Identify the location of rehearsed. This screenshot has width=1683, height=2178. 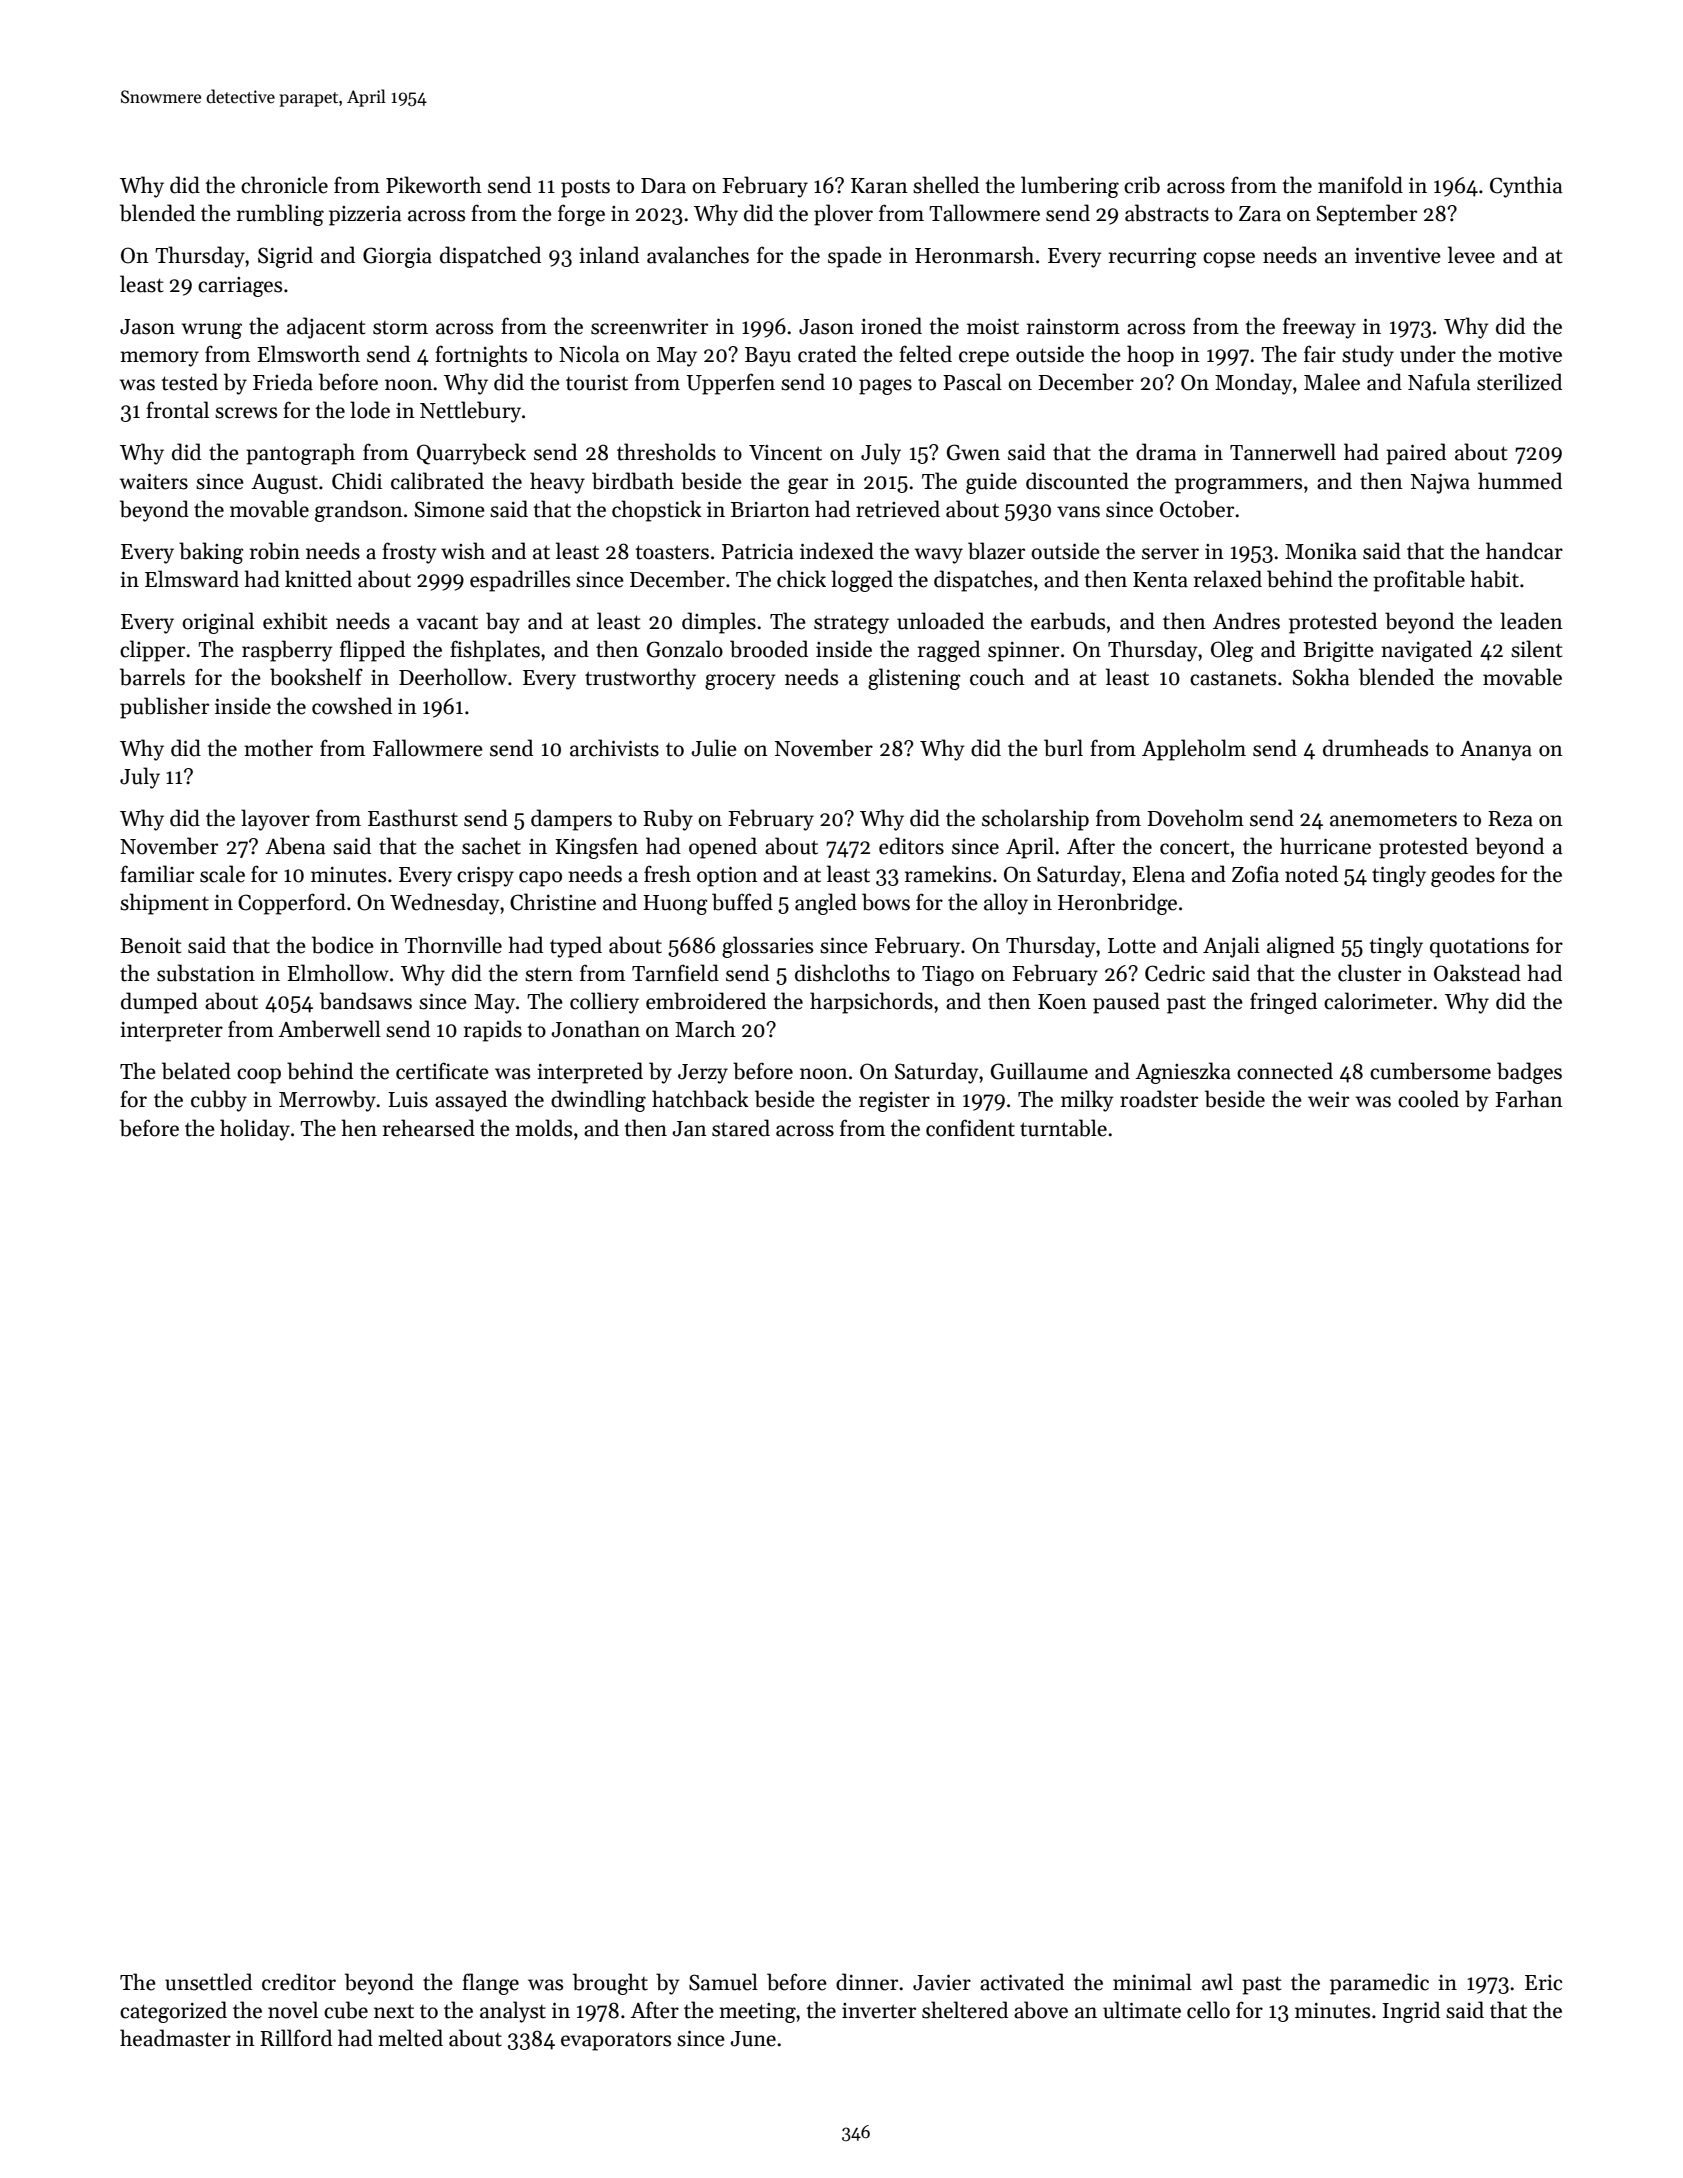
(429, 1128).
